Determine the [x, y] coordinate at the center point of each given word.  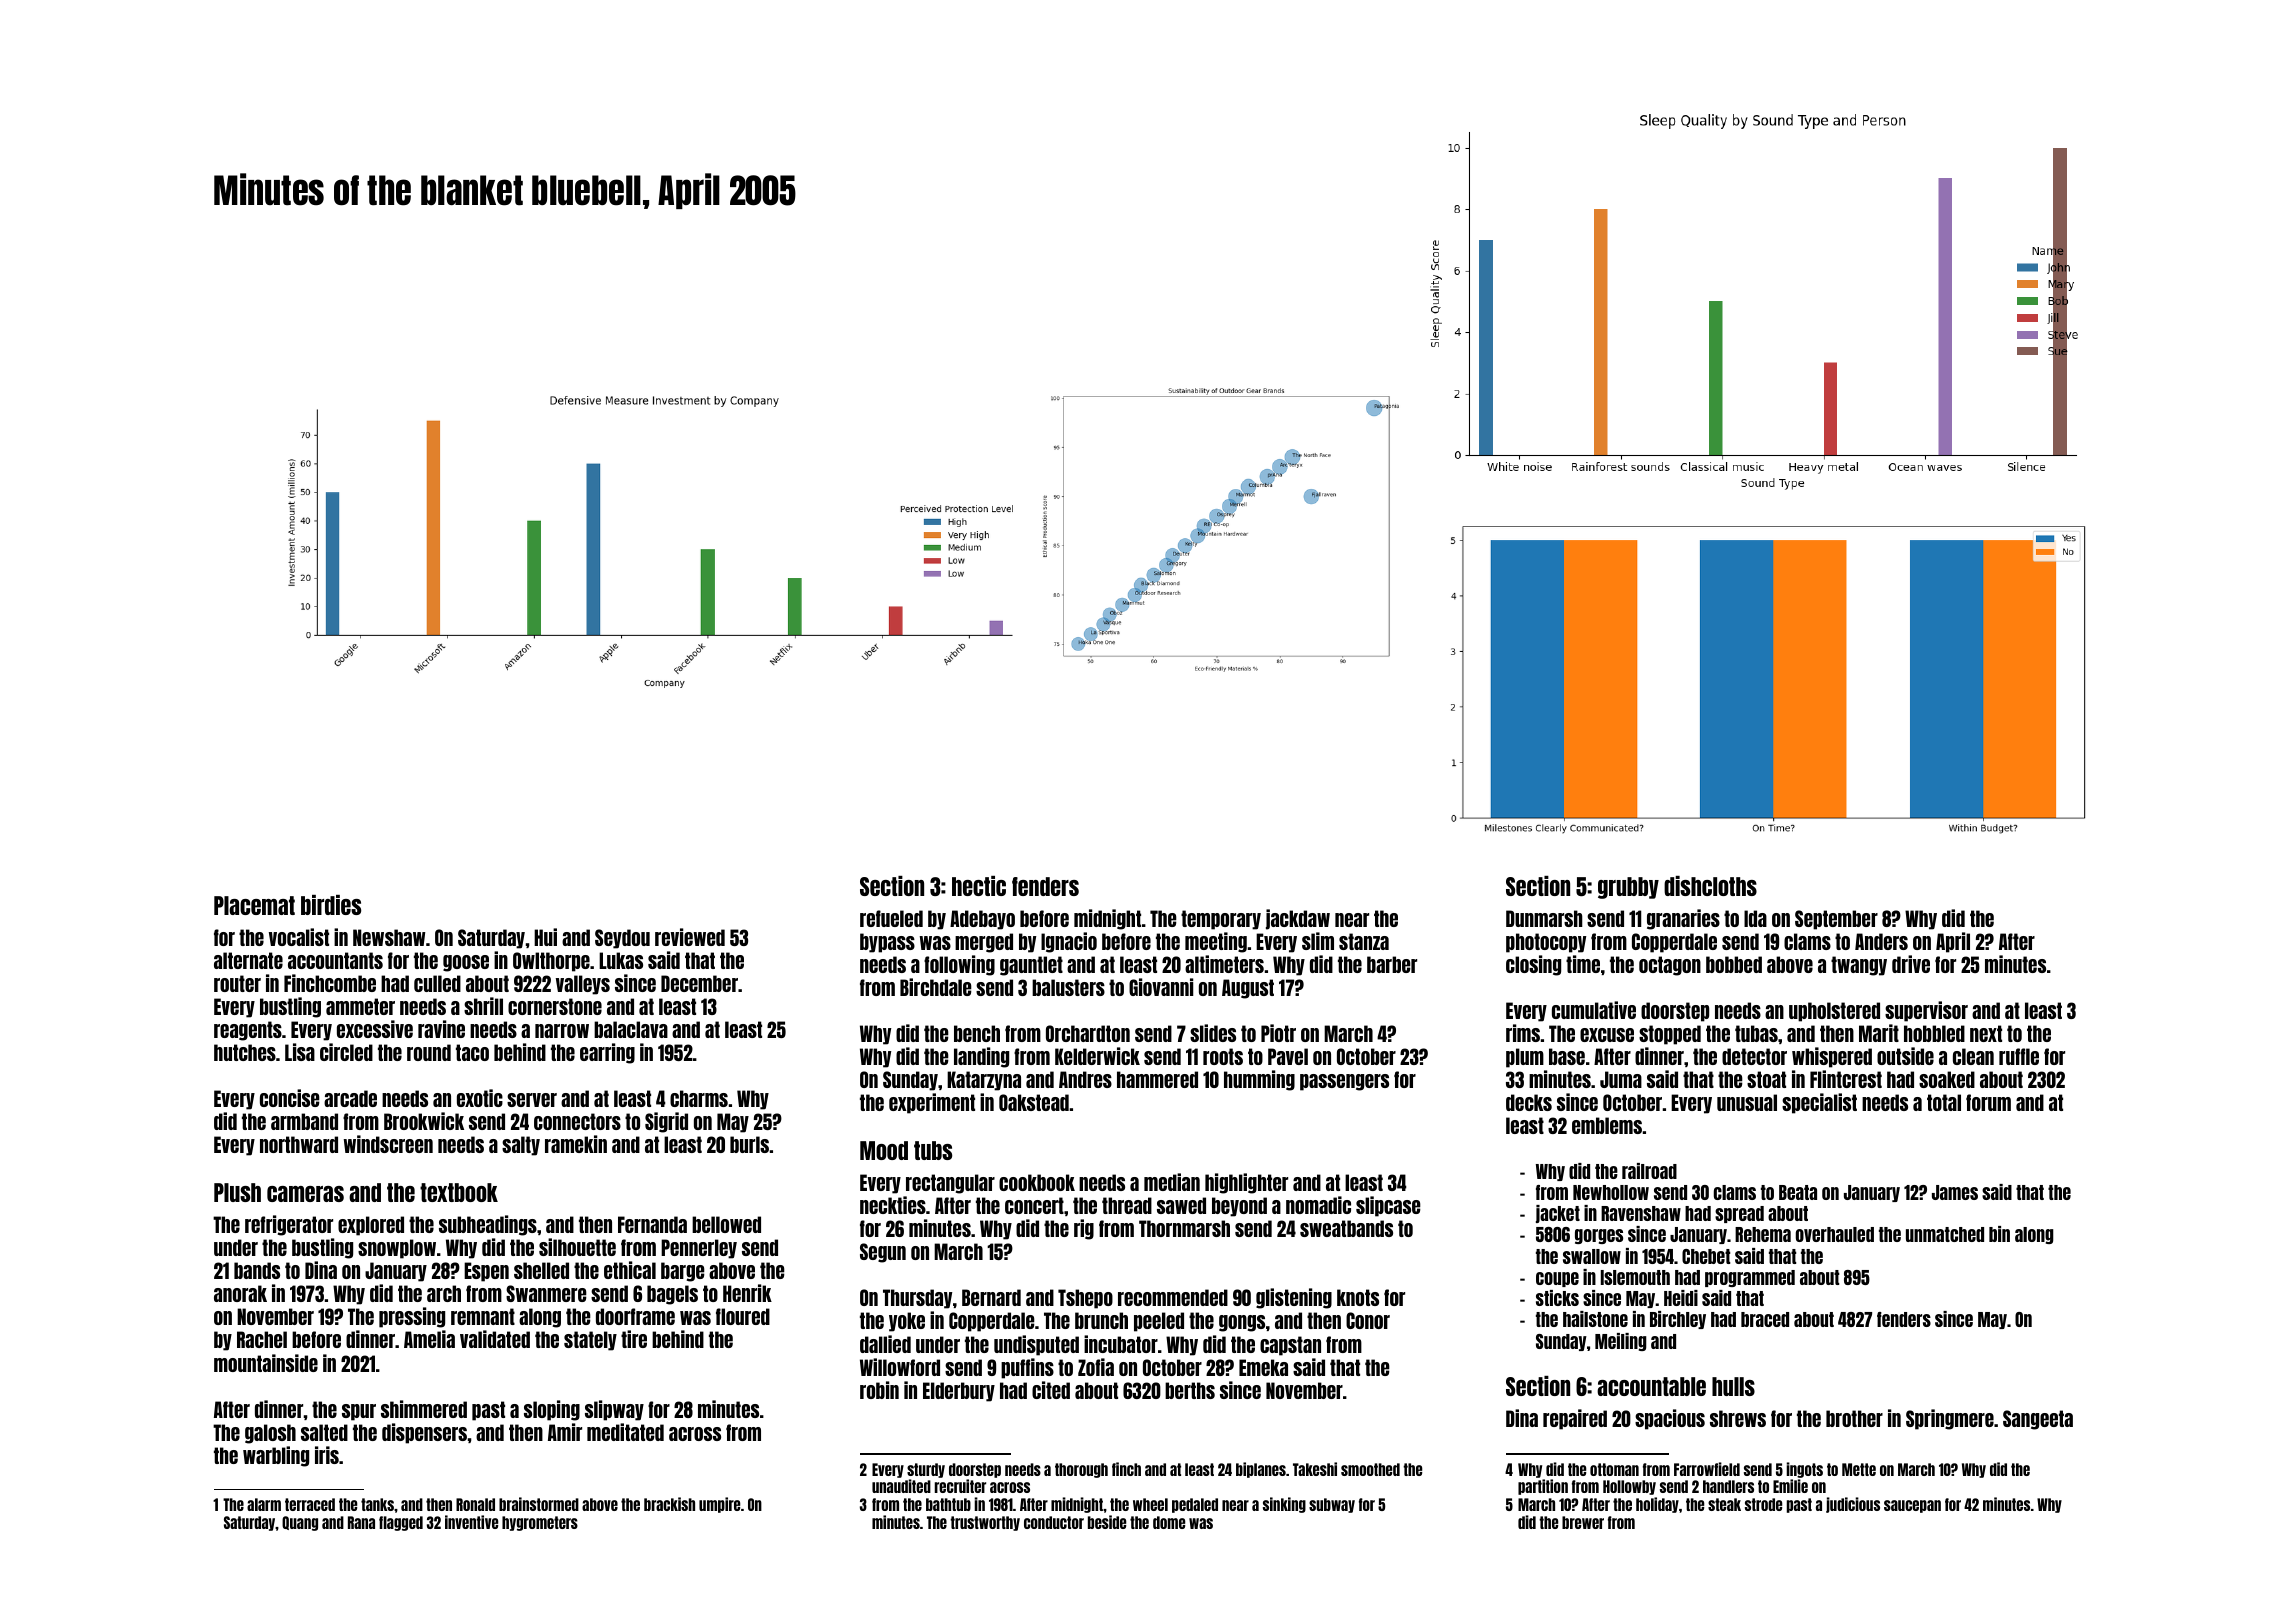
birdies [331, 905]
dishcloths [1710, 886]
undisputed [1036, 1345]
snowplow [397, 1249]
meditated [625, 1432]
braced [1765, 1319]
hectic [979, 886]
